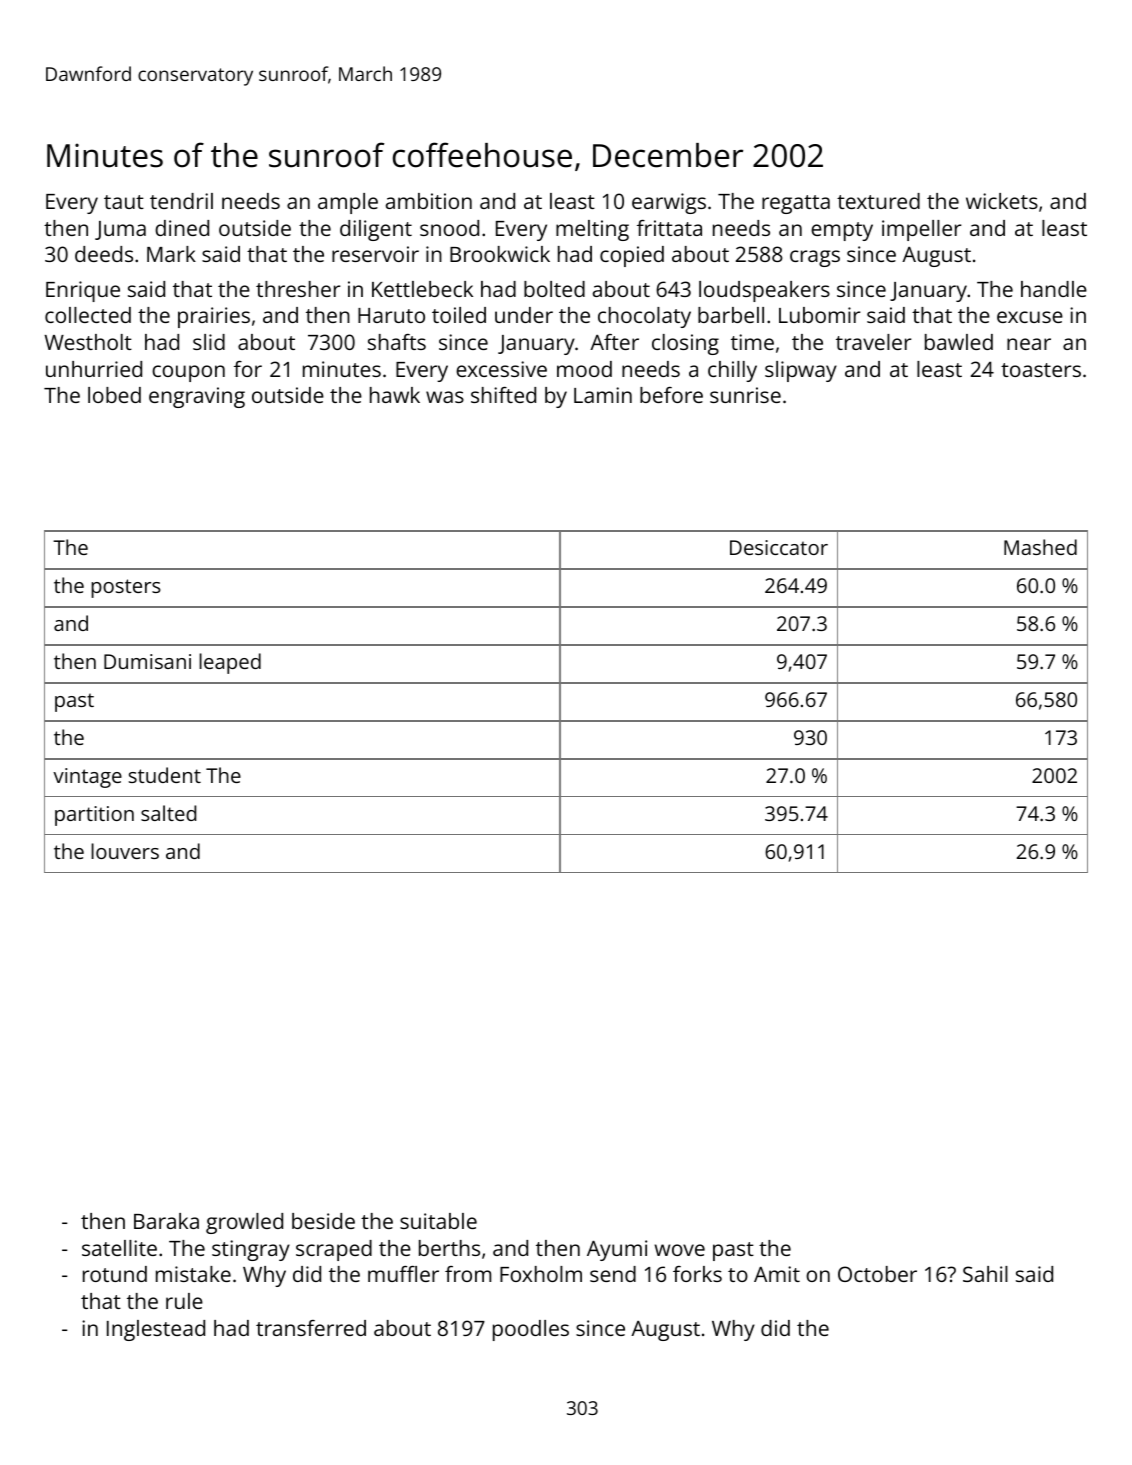 Image resolution: width=1132 pixels, height=1465 pixels. I want to click on wove, so click(679, 1250).
